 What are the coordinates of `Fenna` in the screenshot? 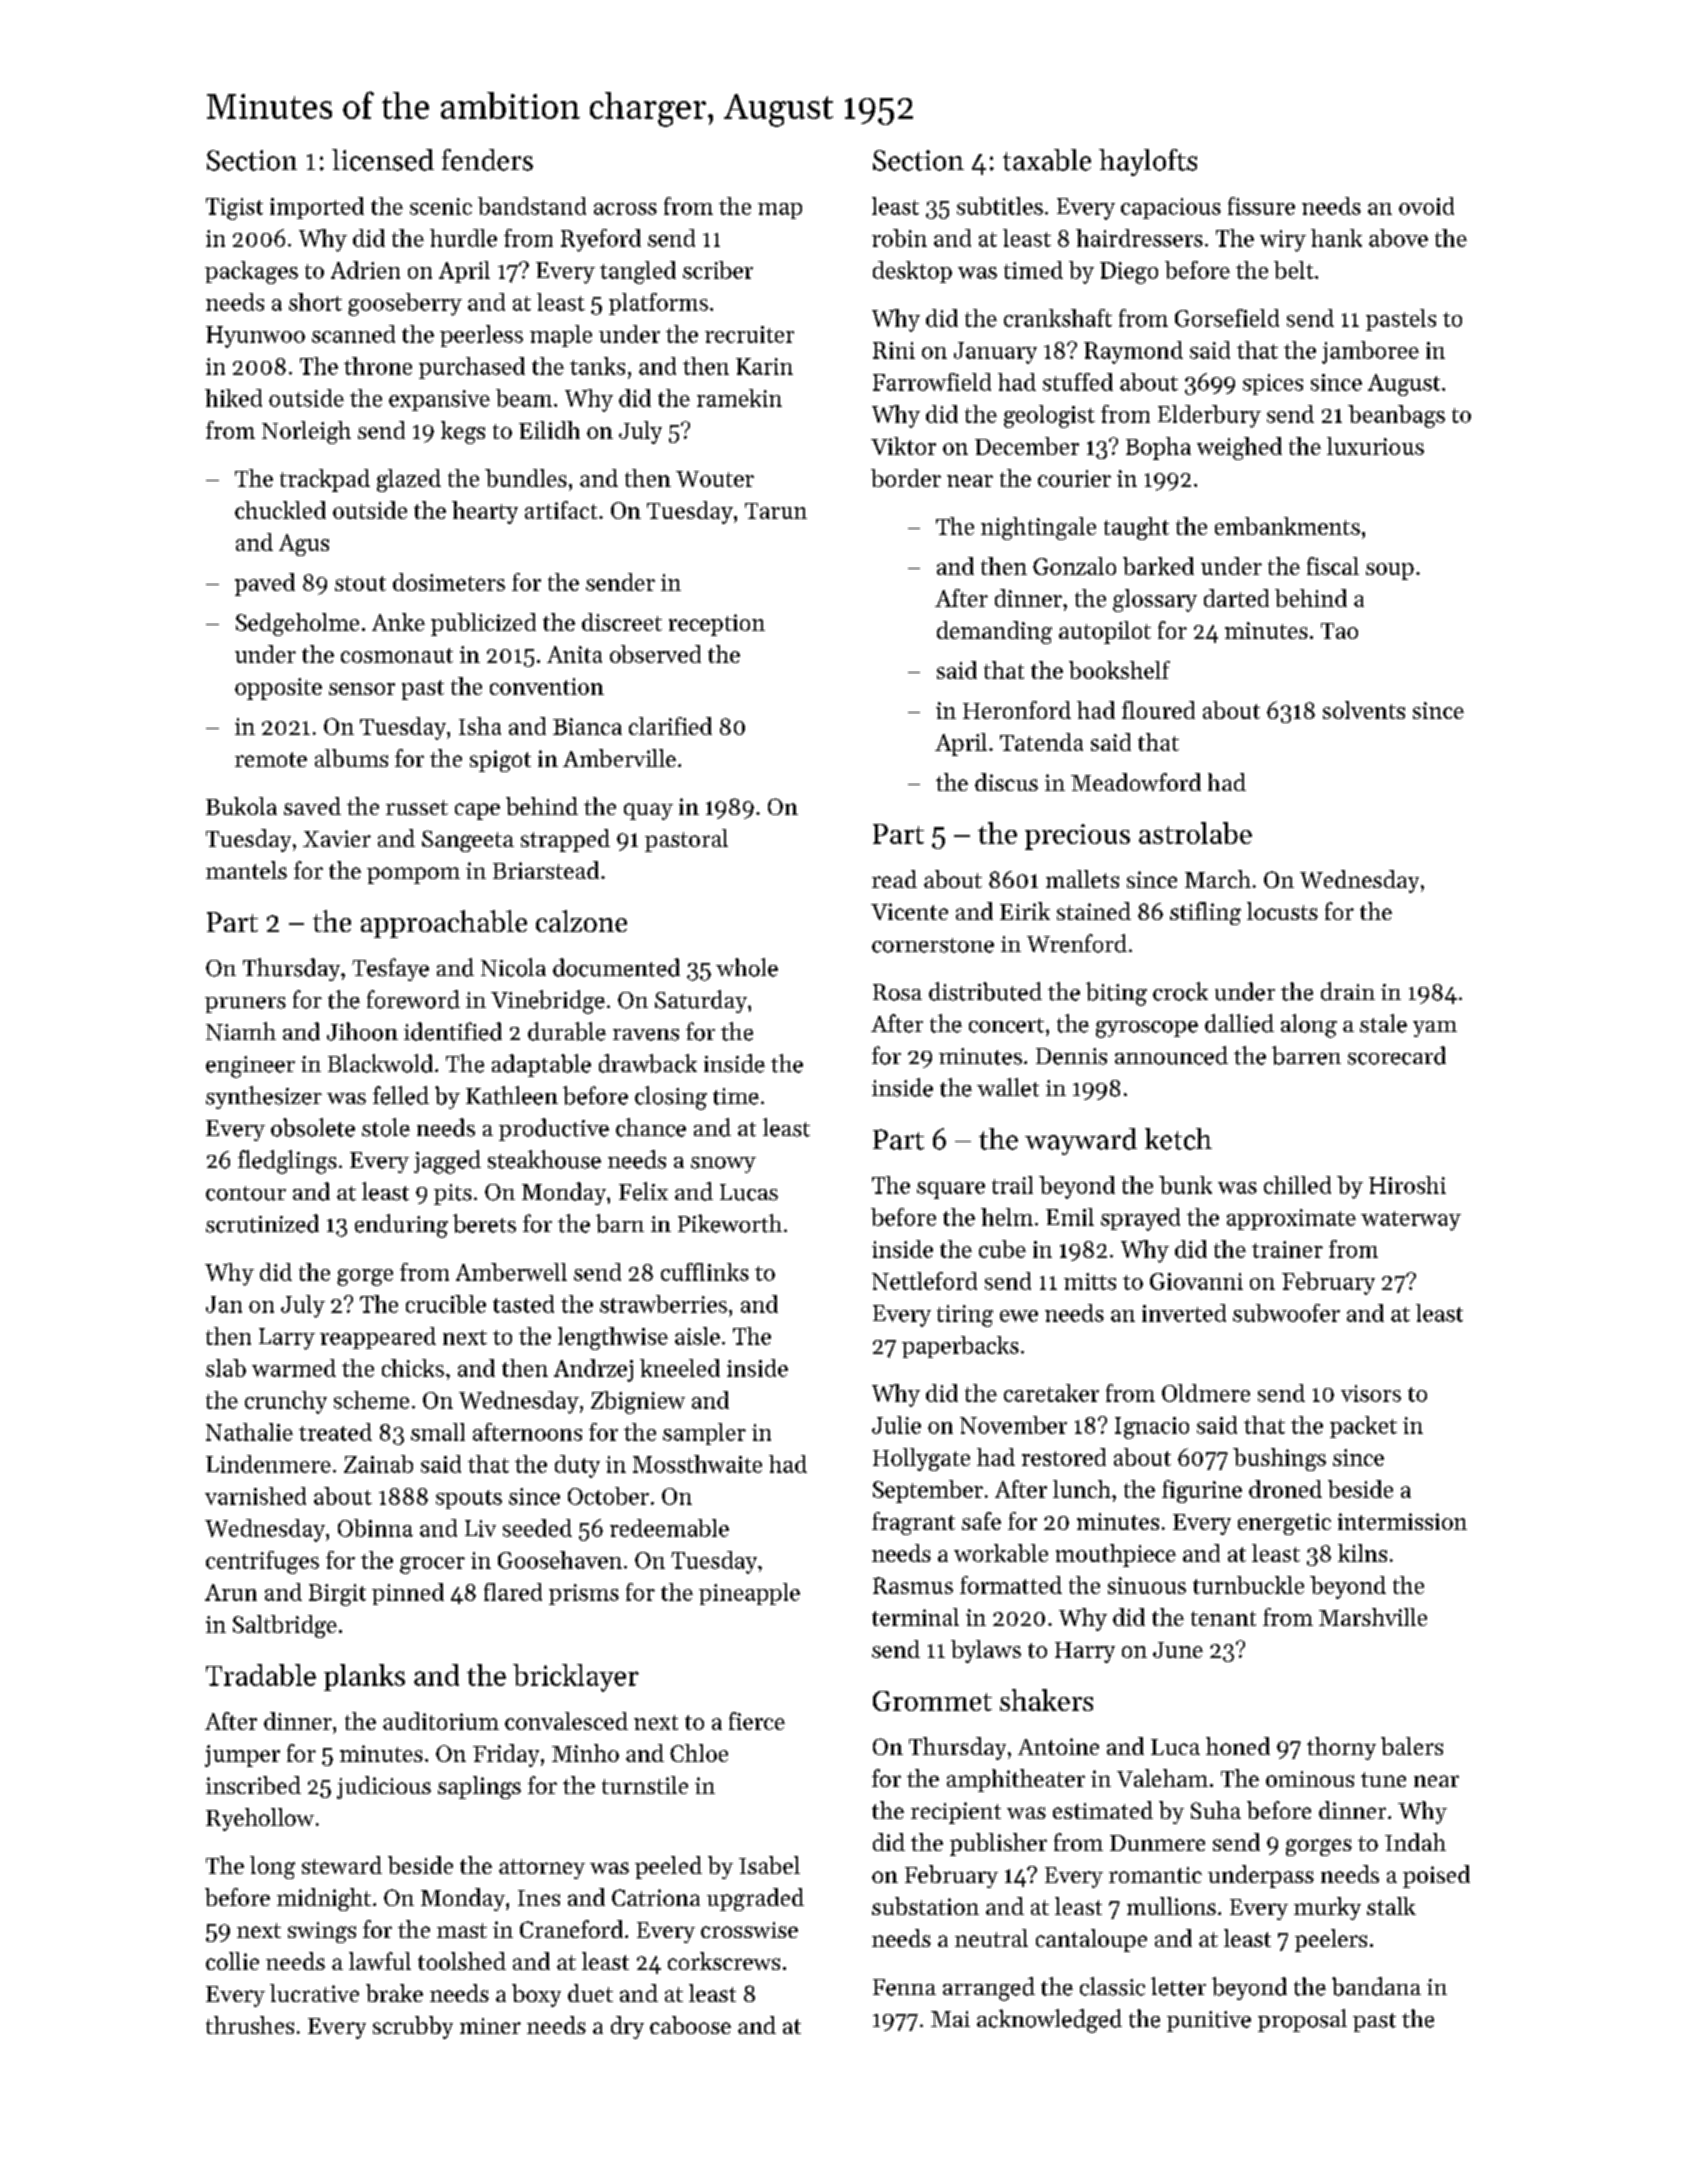 It's located at (904, 1987).
